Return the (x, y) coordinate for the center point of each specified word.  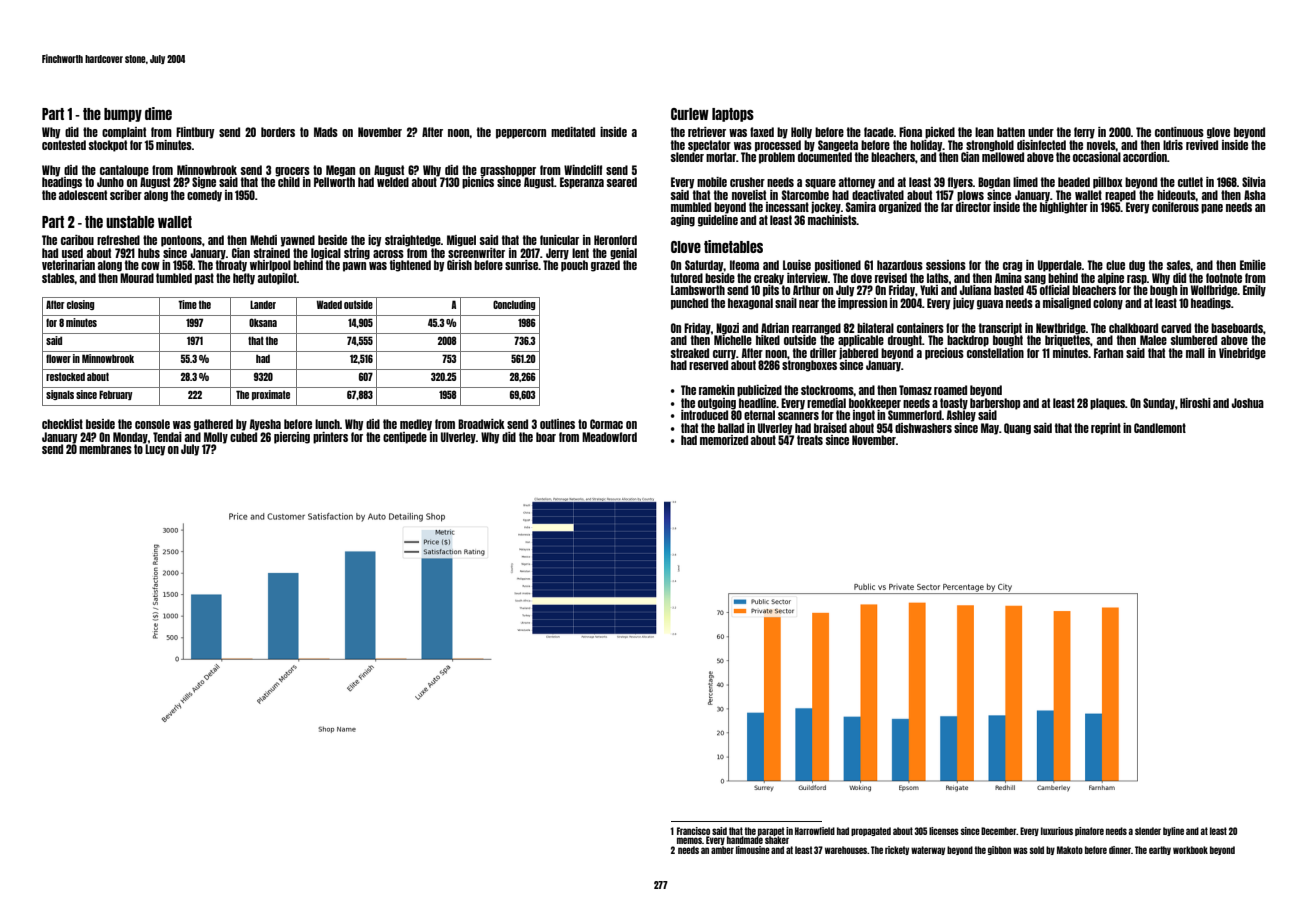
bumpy (123, 115)
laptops (733, 115)
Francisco (693, 831)
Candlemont (1160, 428)
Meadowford (609, 437)
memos (689, 840)
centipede (405, 438)
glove (1218, 133)
